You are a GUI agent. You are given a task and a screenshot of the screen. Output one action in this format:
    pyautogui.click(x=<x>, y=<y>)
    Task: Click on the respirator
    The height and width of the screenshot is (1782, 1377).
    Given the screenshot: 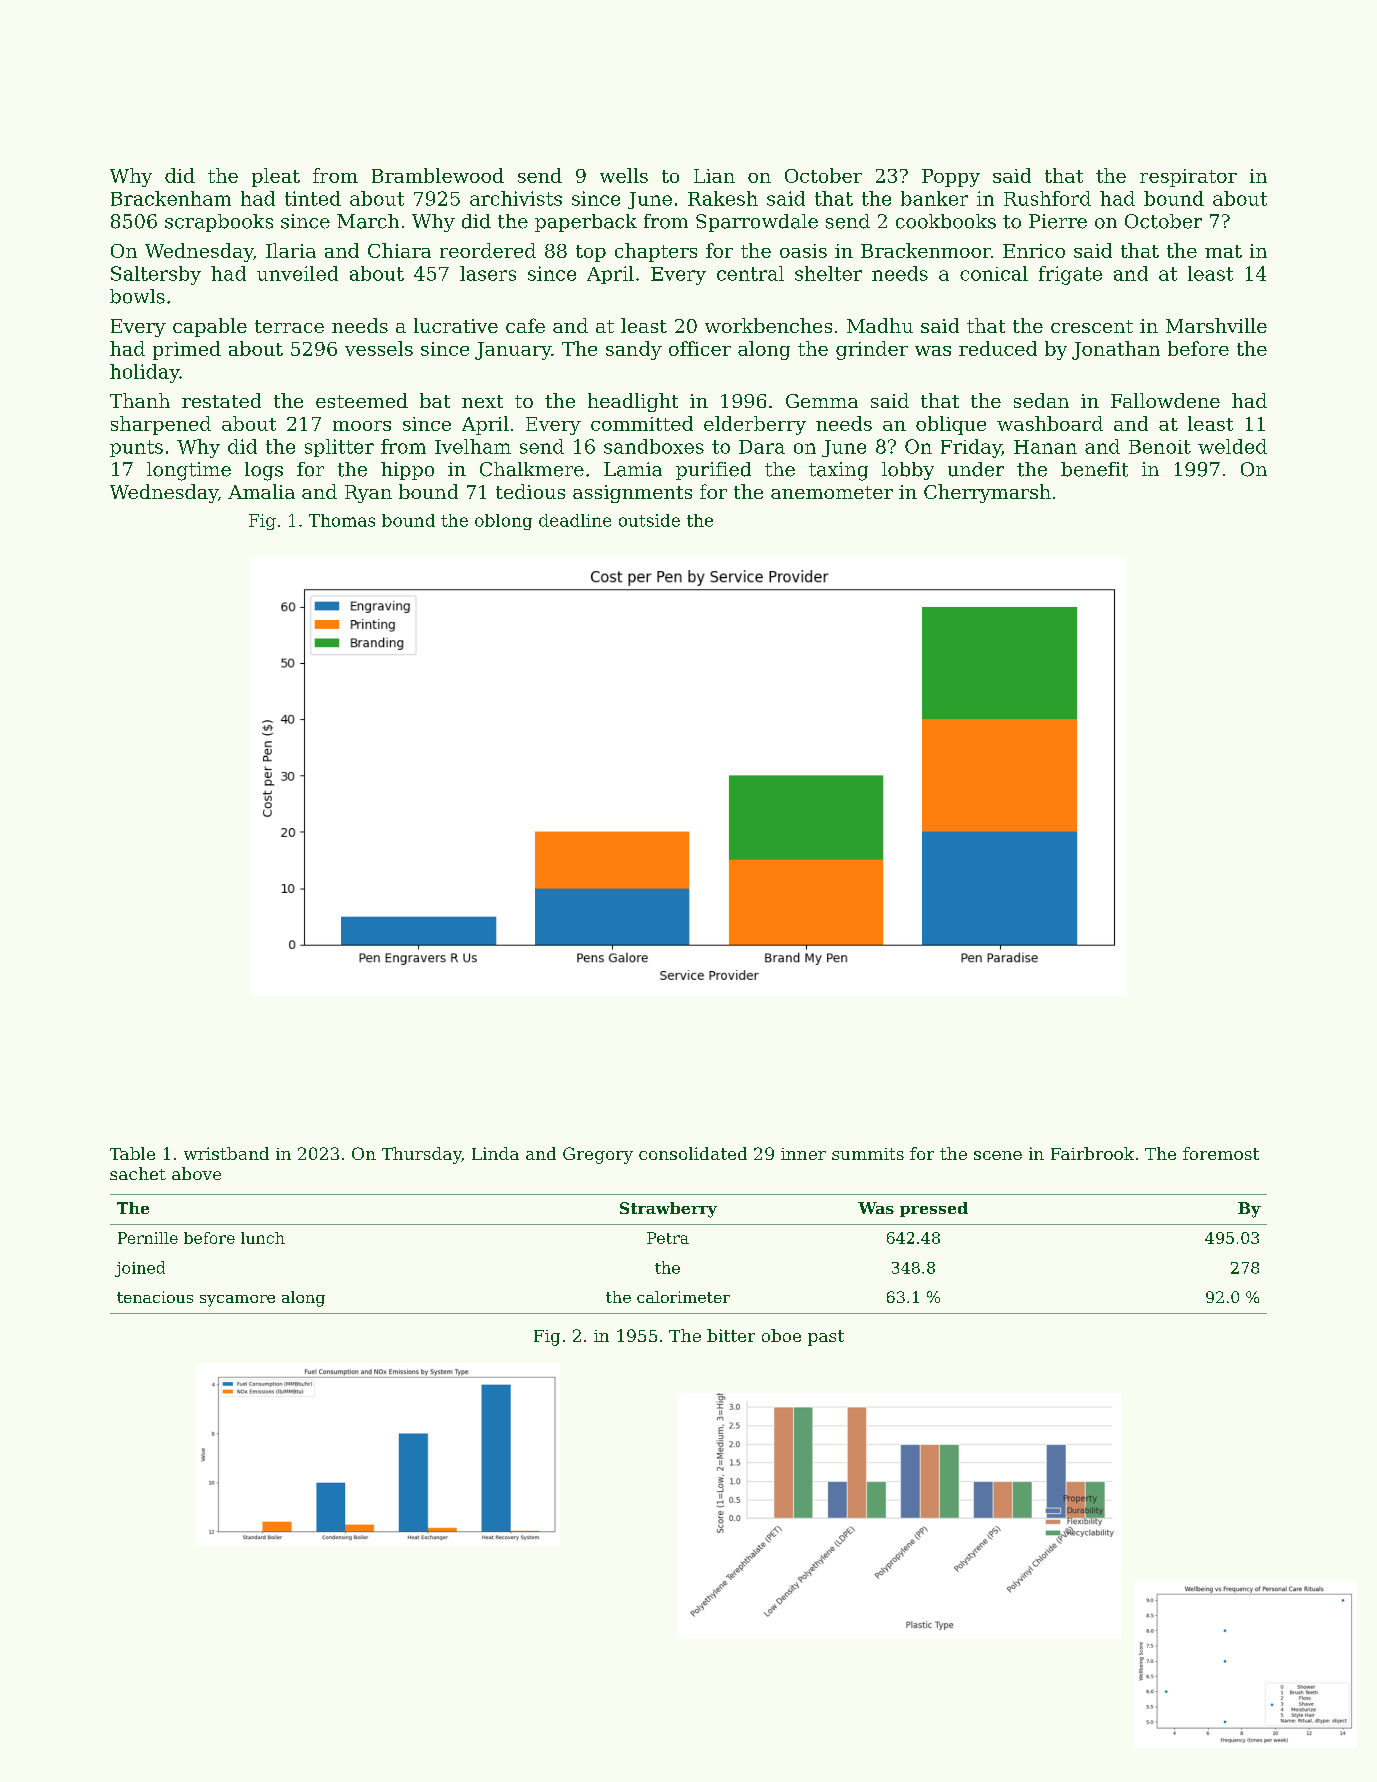 What is the action you would take?
    pyautogui.click(x=1188, y=178)
